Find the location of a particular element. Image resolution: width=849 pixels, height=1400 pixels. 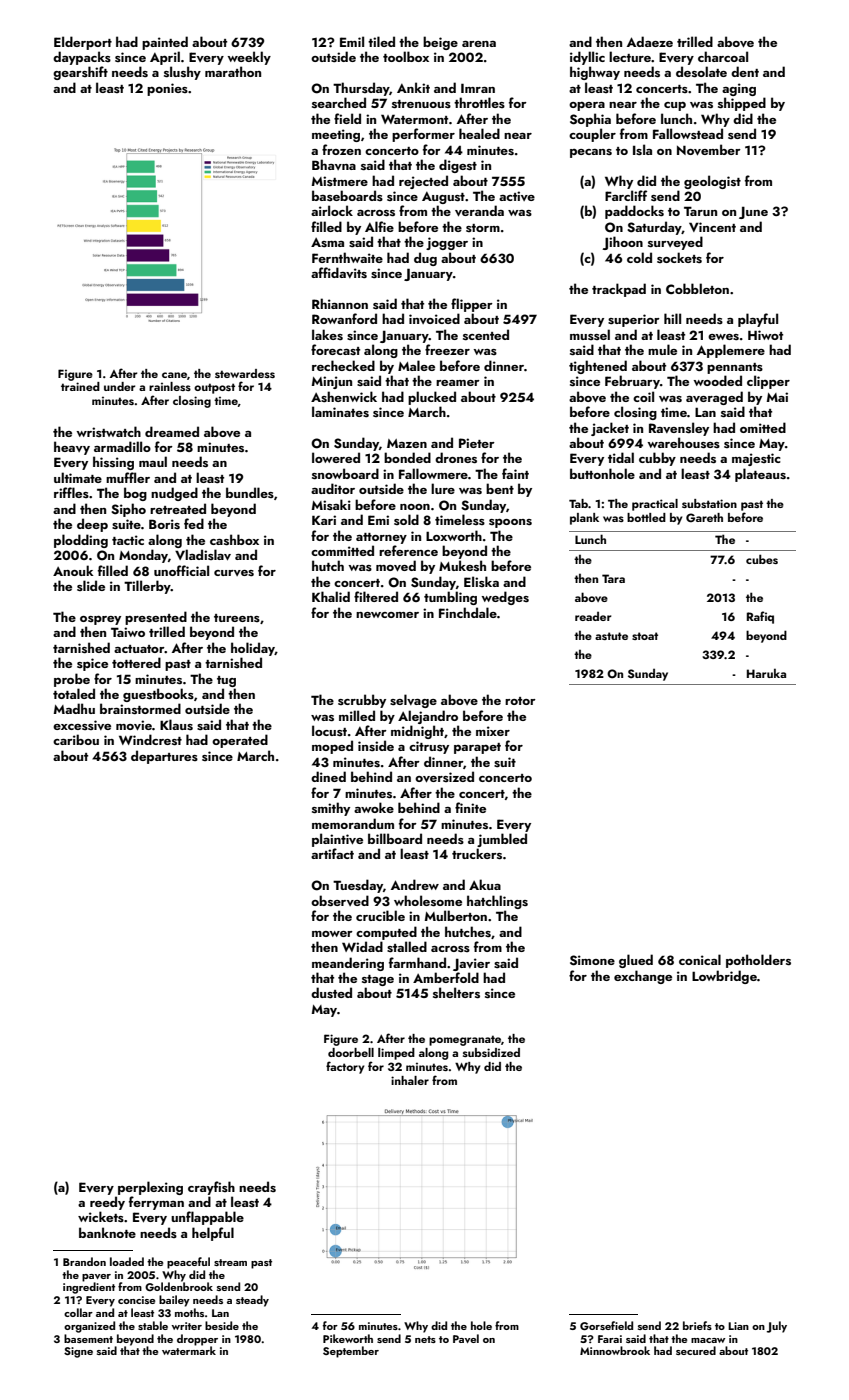

departures is located at coordinates (164, 757).
